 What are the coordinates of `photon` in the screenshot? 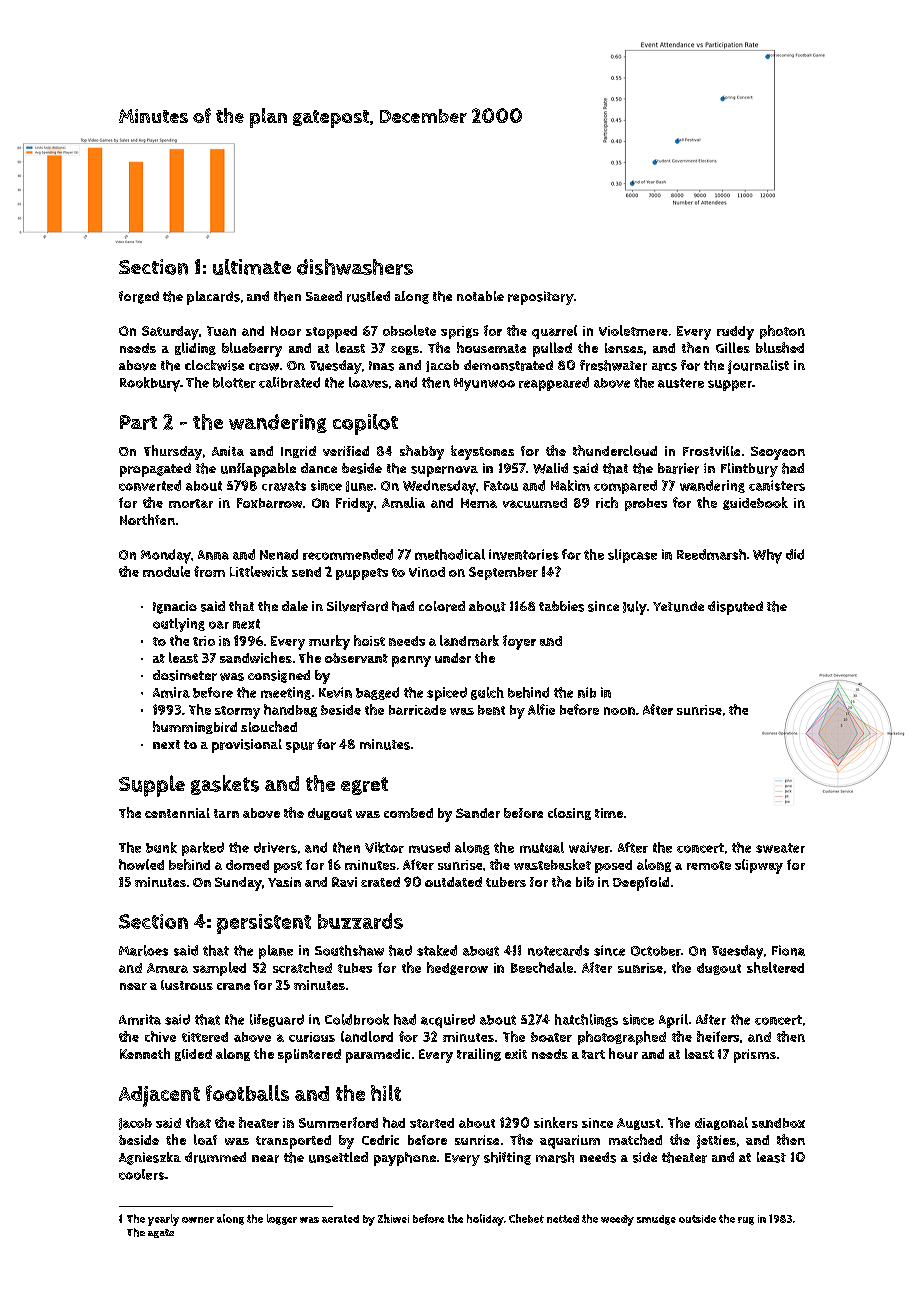 It's located at (782, 332).
